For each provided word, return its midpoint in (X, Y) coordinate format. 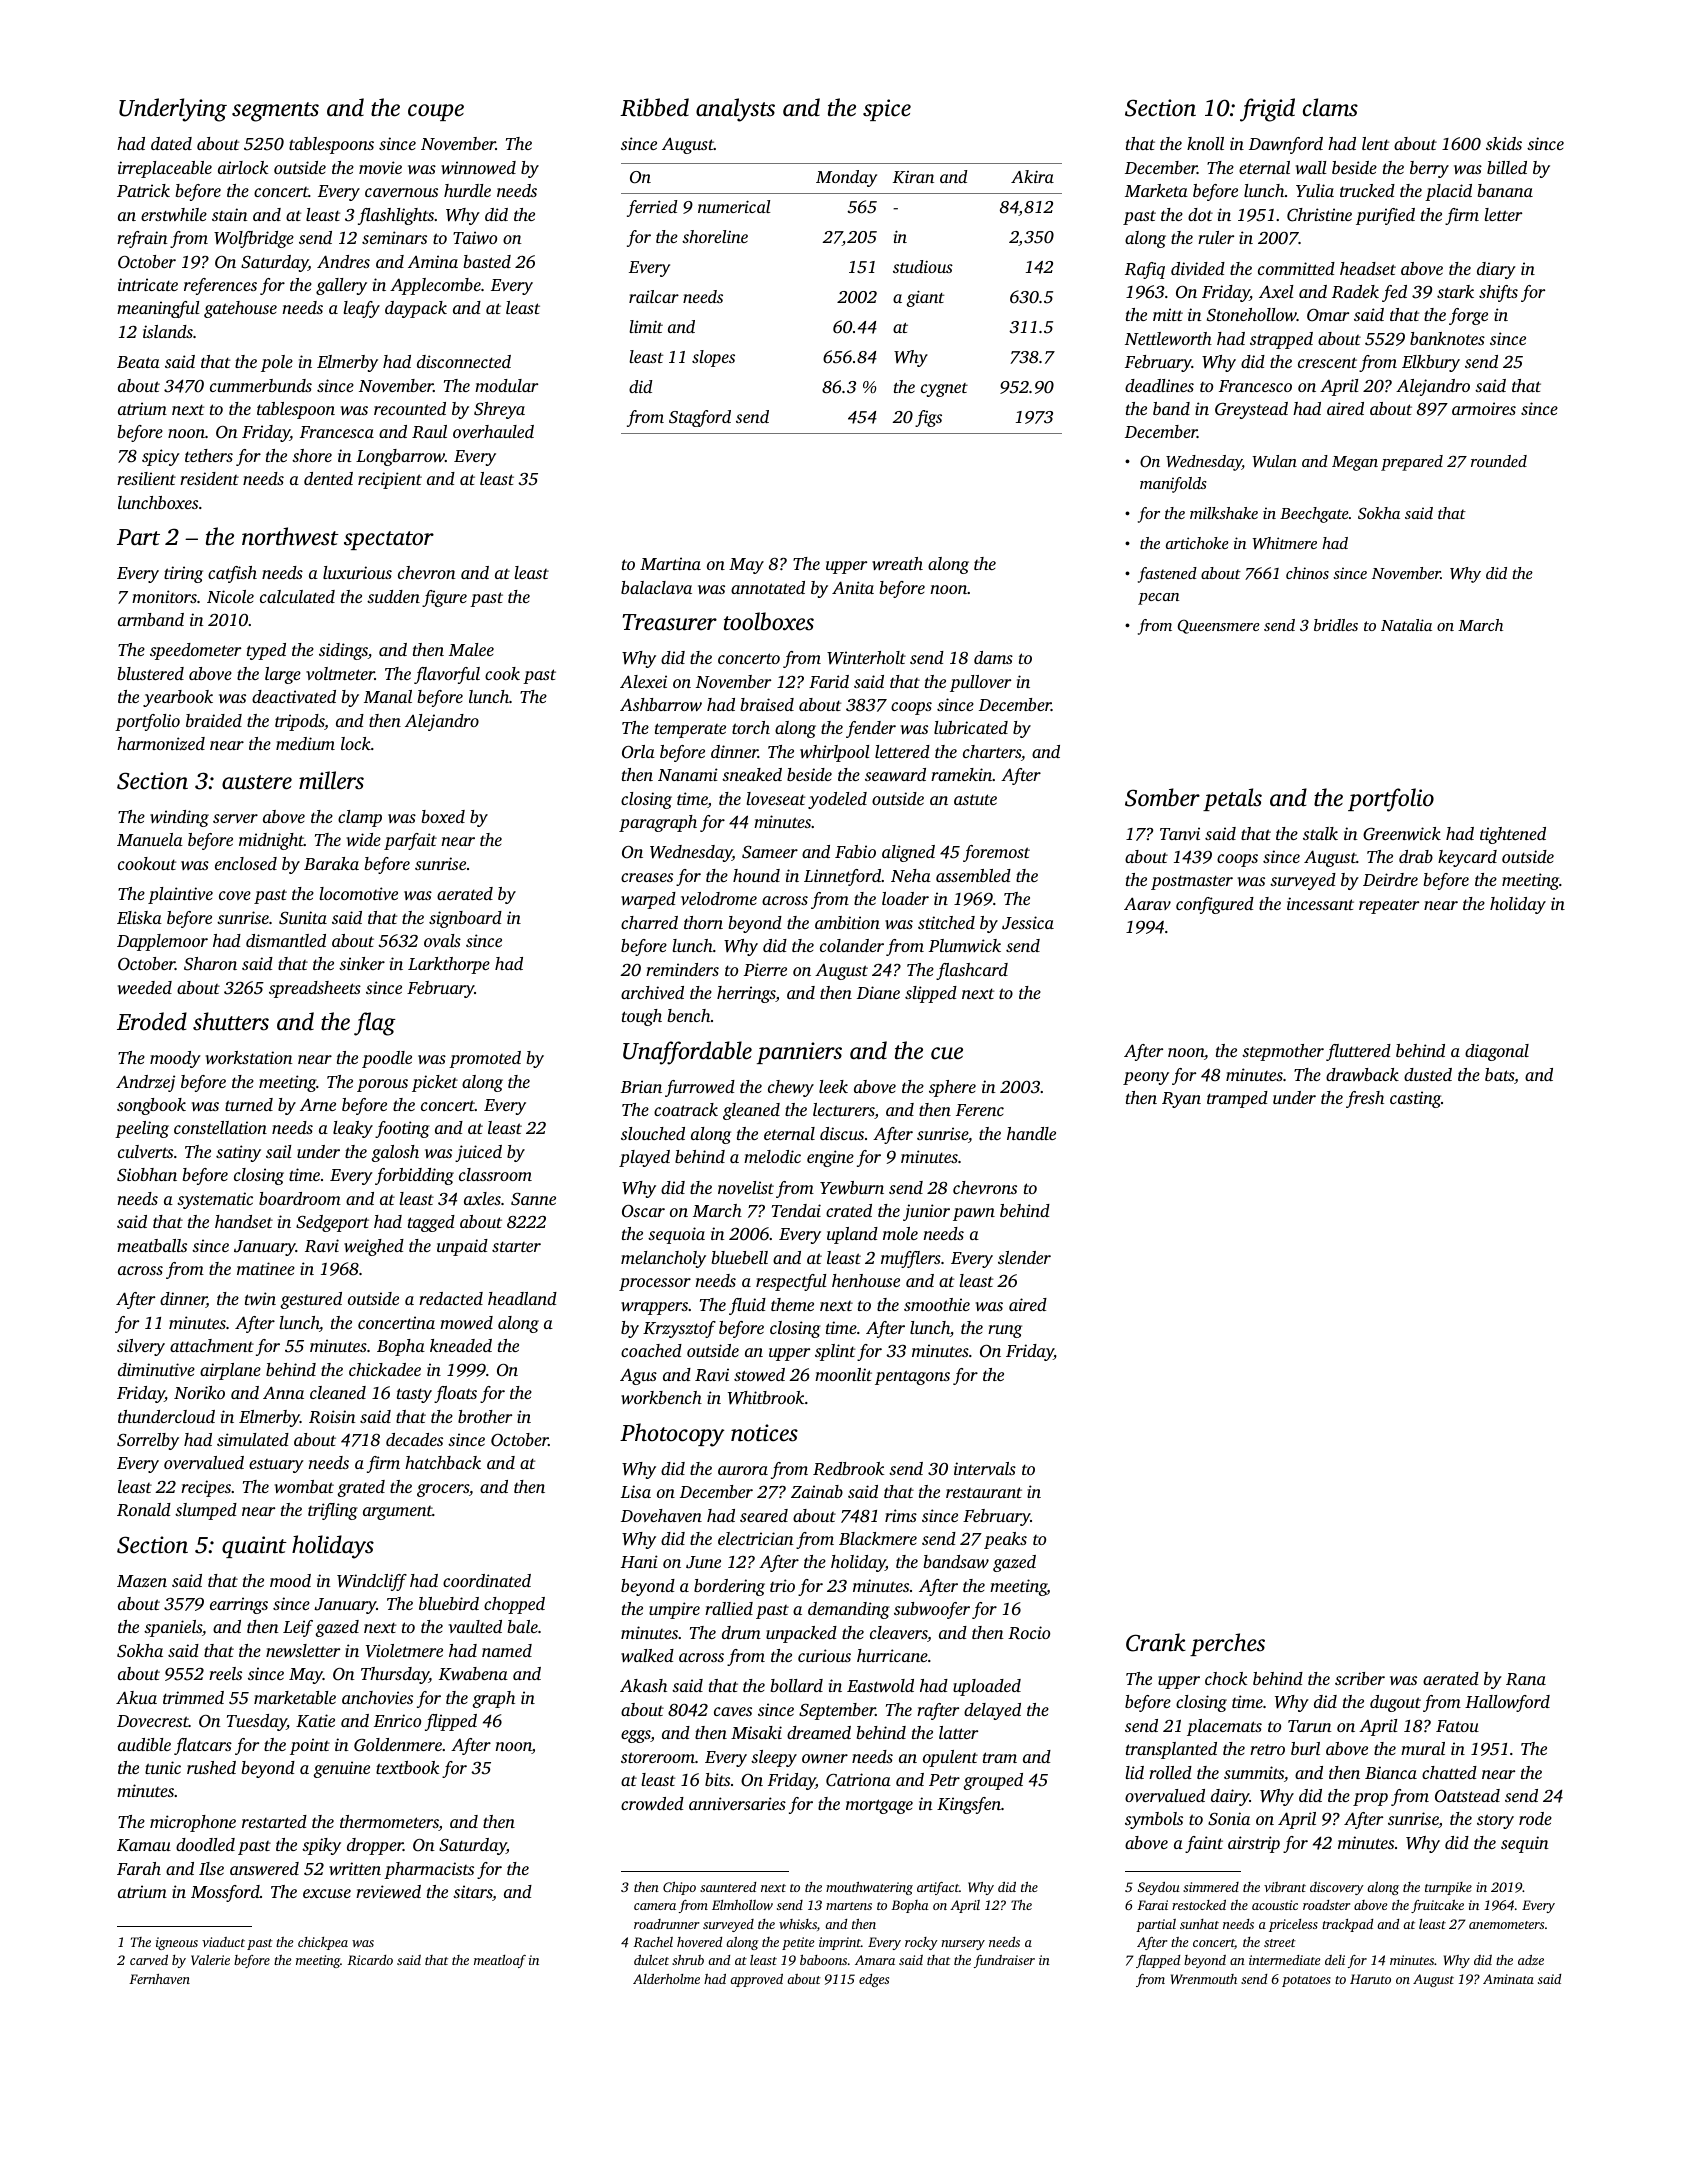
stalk (1320, 833)
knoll (1205, 143)
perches (1227, 1644)
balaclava (656, 587)
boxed (443, 816)
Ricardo (370, 1960)
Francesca (337, 432)
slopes (713, 358)
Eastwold (880, 1685)
